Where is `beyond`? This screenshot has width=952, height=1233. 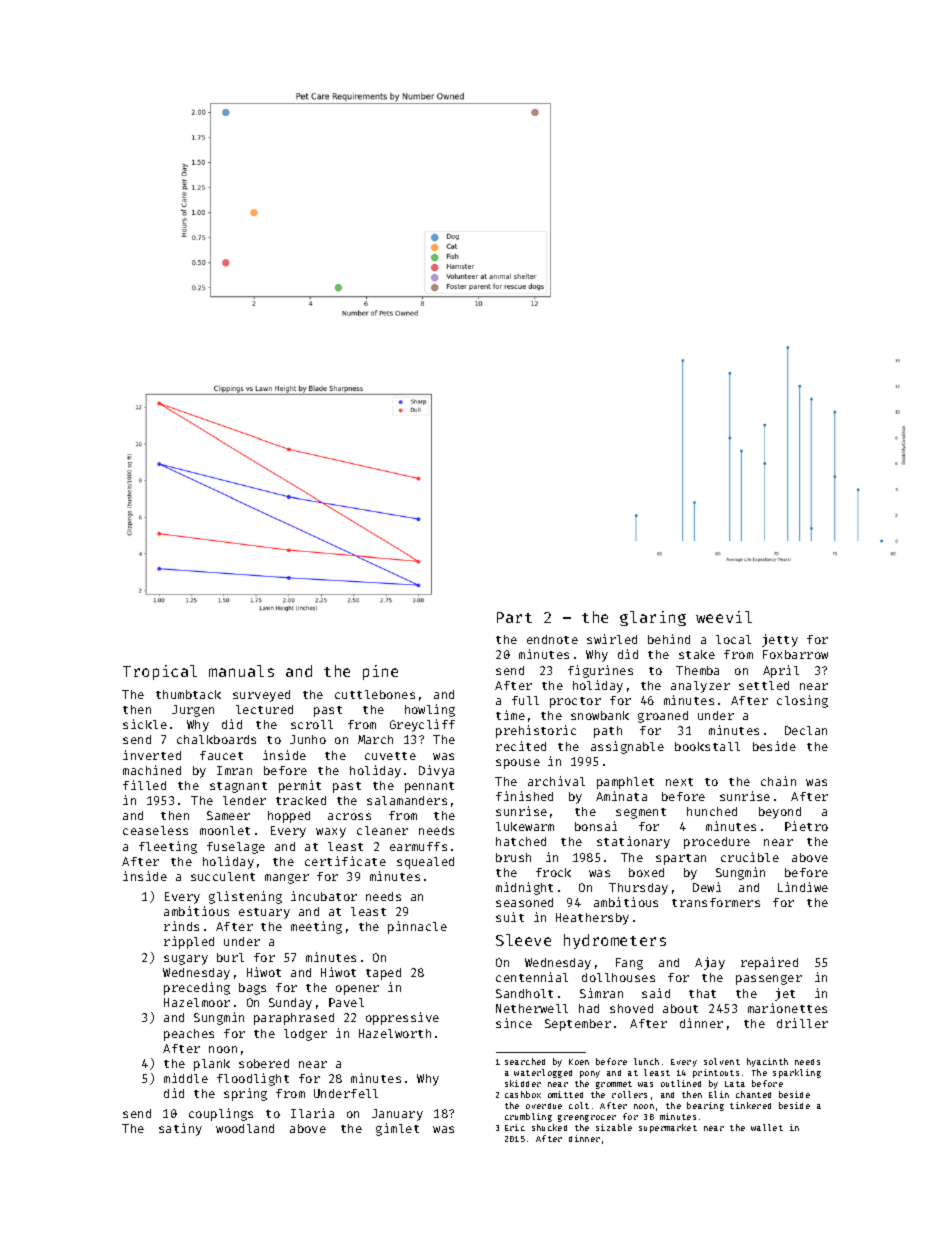
beyond is located at coordinates (780, 813).
